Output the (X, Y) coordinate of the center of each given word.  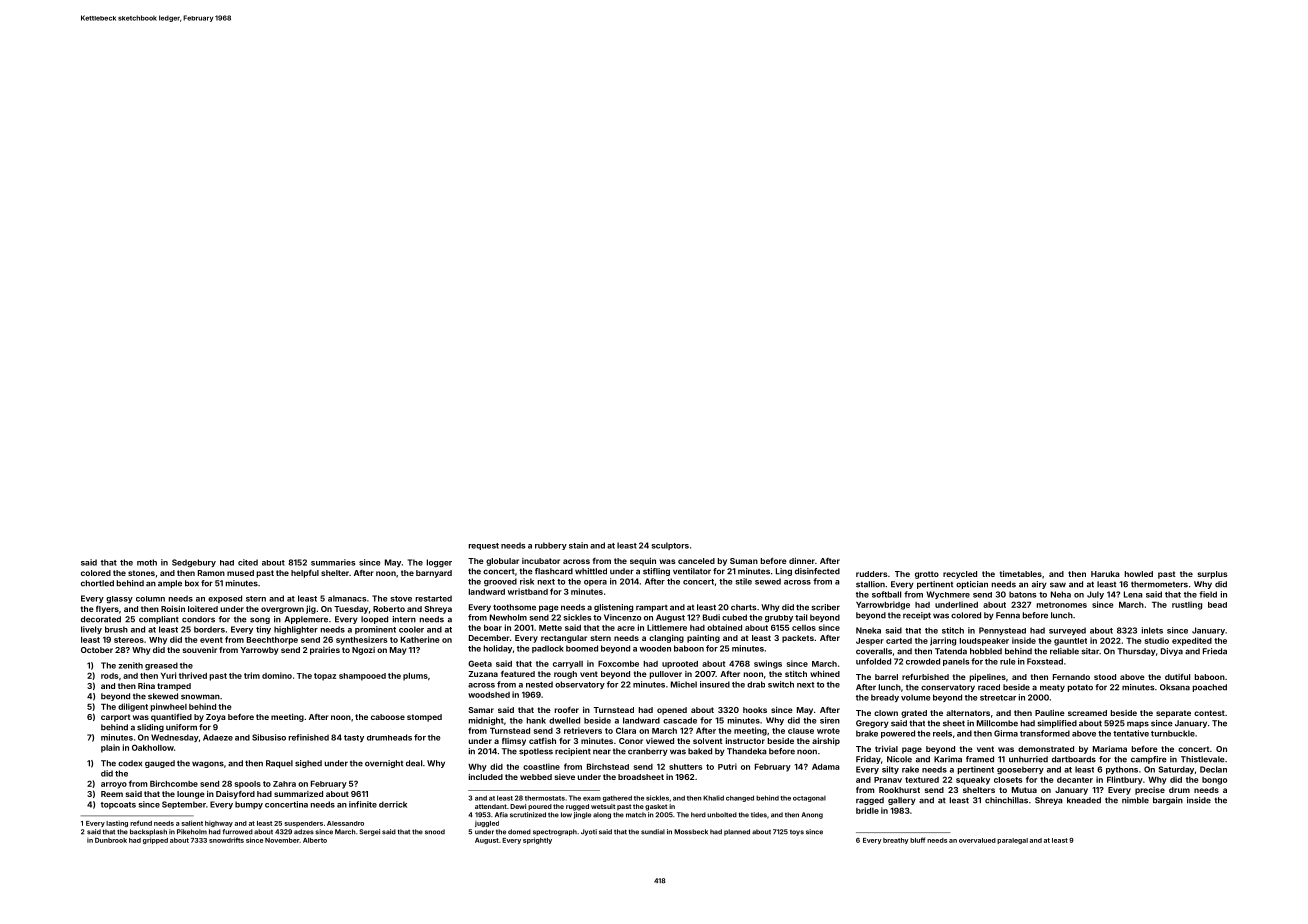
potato (1080, 688)
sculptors (670, 546)
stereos (129, 640)
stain (578, 545)
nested (539, 684)
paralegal (1012, 841)
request (484, 546)
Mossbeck (691, 832)
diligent (133, 707)
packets (798, 639)
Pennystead (1002, 631)
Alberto (315, 840)
